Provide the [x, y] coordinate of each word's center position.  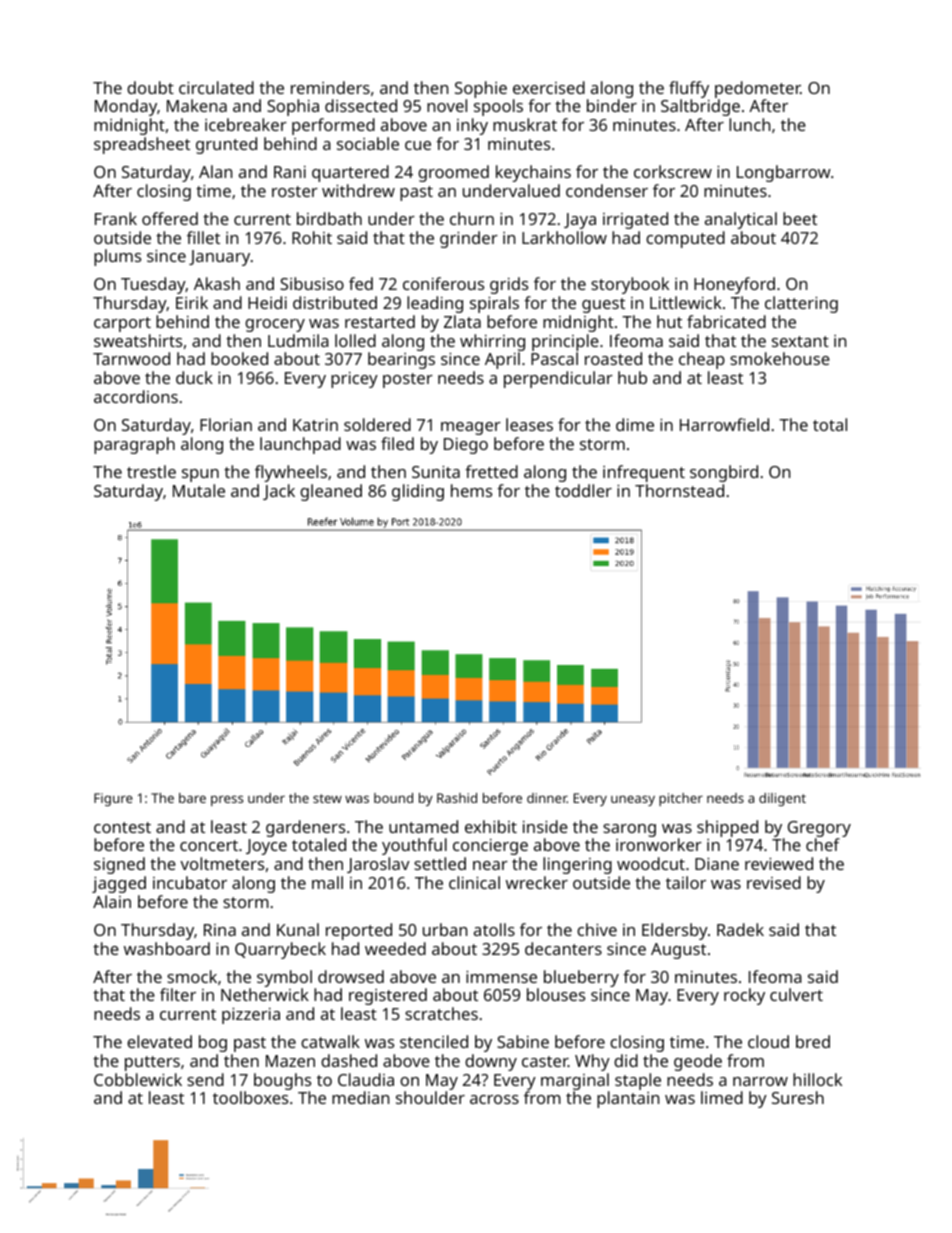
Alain [112, 901]
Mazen [290, 1061]
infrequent [644, 473]
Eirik [192, 302]
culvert [796, 994]
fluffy [689, 89]
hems [471, 490]
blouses [556, 994]
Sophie [481, 89]
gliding [418, 492]
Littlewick [686, 302]
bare [192, 798]
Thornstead [679, 490]
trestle [151, 471]
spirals [494, 304]
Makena [197, 105]
